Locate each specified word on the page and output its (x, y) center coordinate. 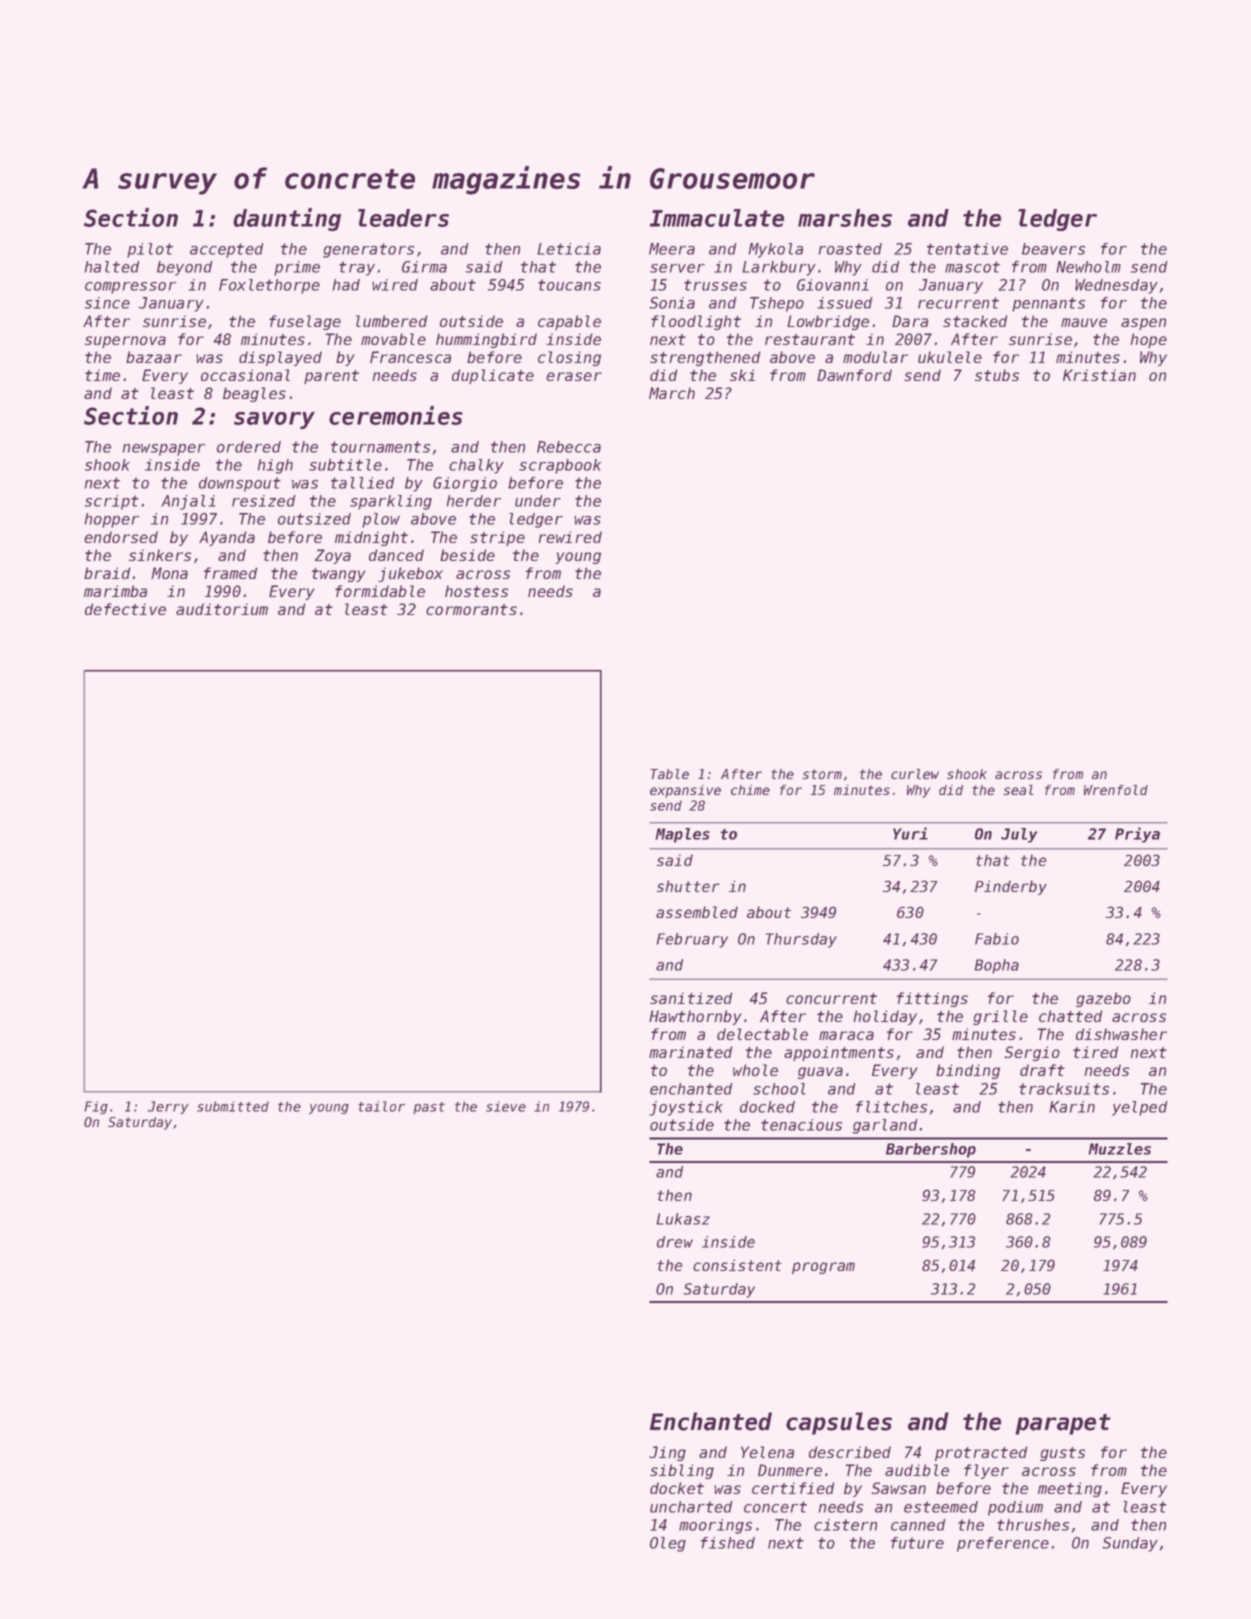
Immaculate (717, 218)
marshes (845, 218)
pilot (150, 250)
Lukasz (683, 1219)
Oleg (668, 1544)
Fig (96, 1107)
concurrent (831, 998)
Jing (667, 1453)
